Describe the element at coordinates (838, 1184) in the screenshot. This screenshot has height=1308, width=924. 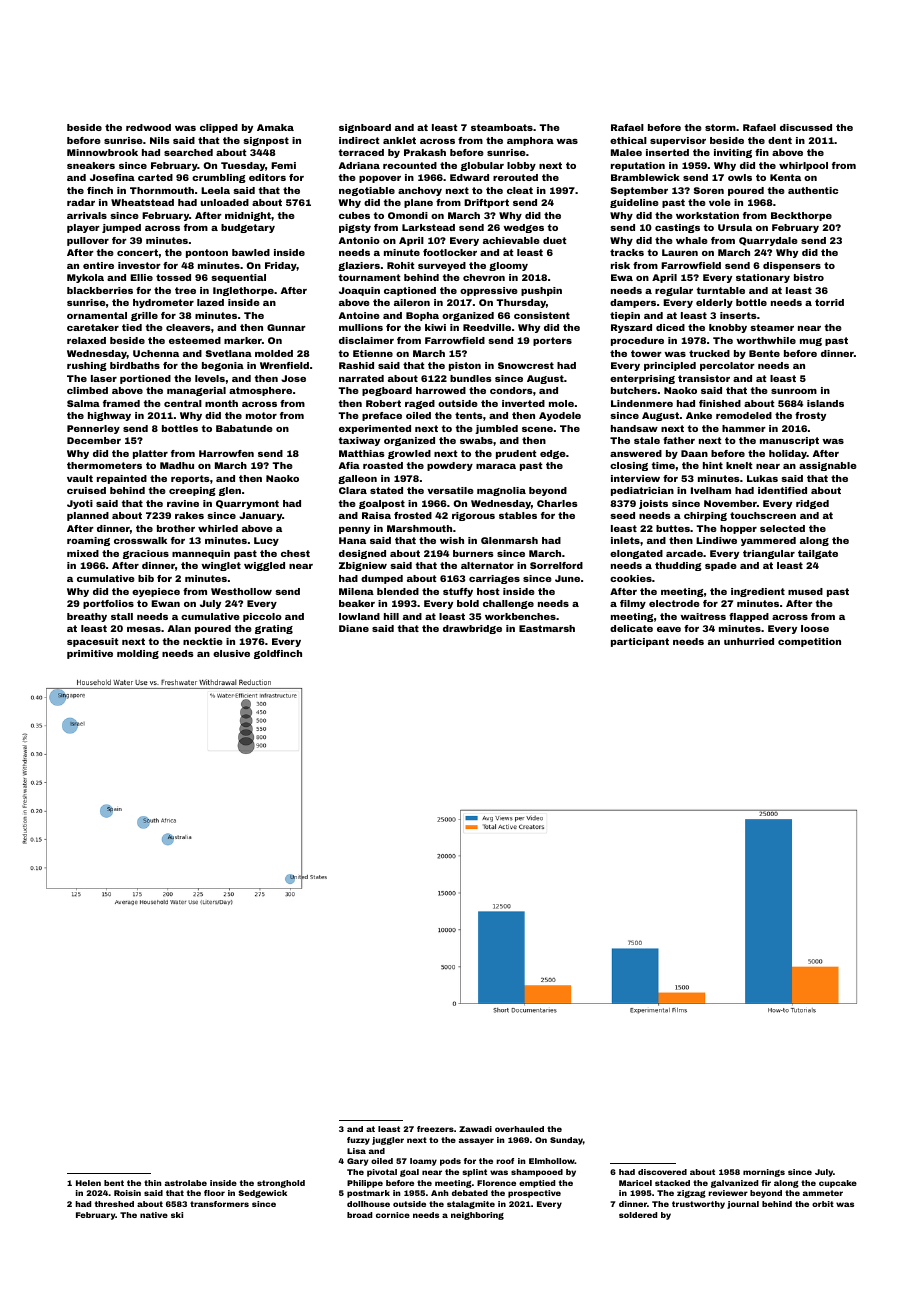
I see `cupcake` at that location.
